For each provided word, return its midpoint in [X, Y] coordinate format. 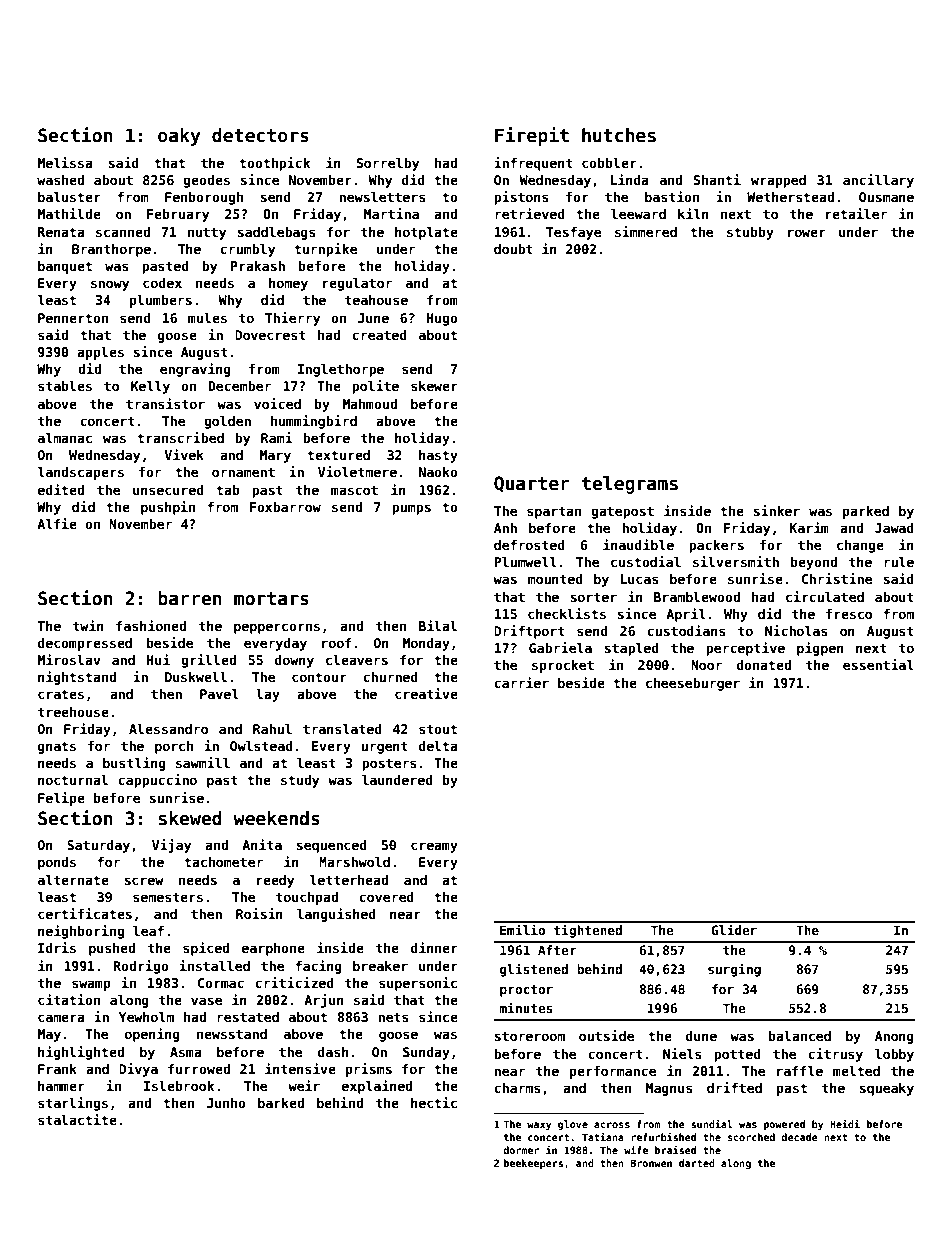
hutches [619, 135]
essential [878, 664]
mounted [555, 579]
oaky [179, 137]
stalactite [77, 1119]
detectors [260, 135]
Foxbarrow [285, 507]
